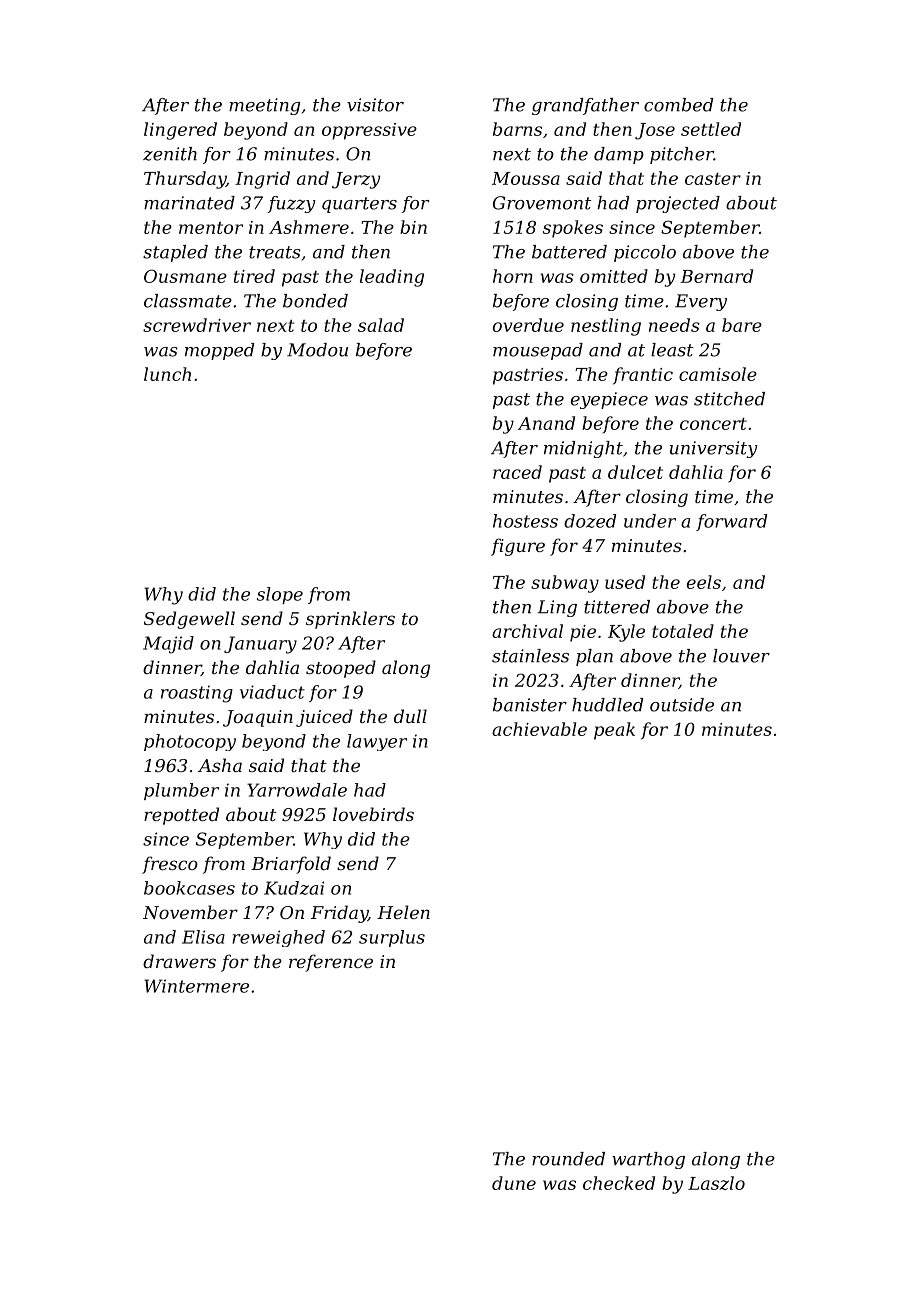 The image size is (924, 1311). I want to click on lawyer, so click(377, 742).
